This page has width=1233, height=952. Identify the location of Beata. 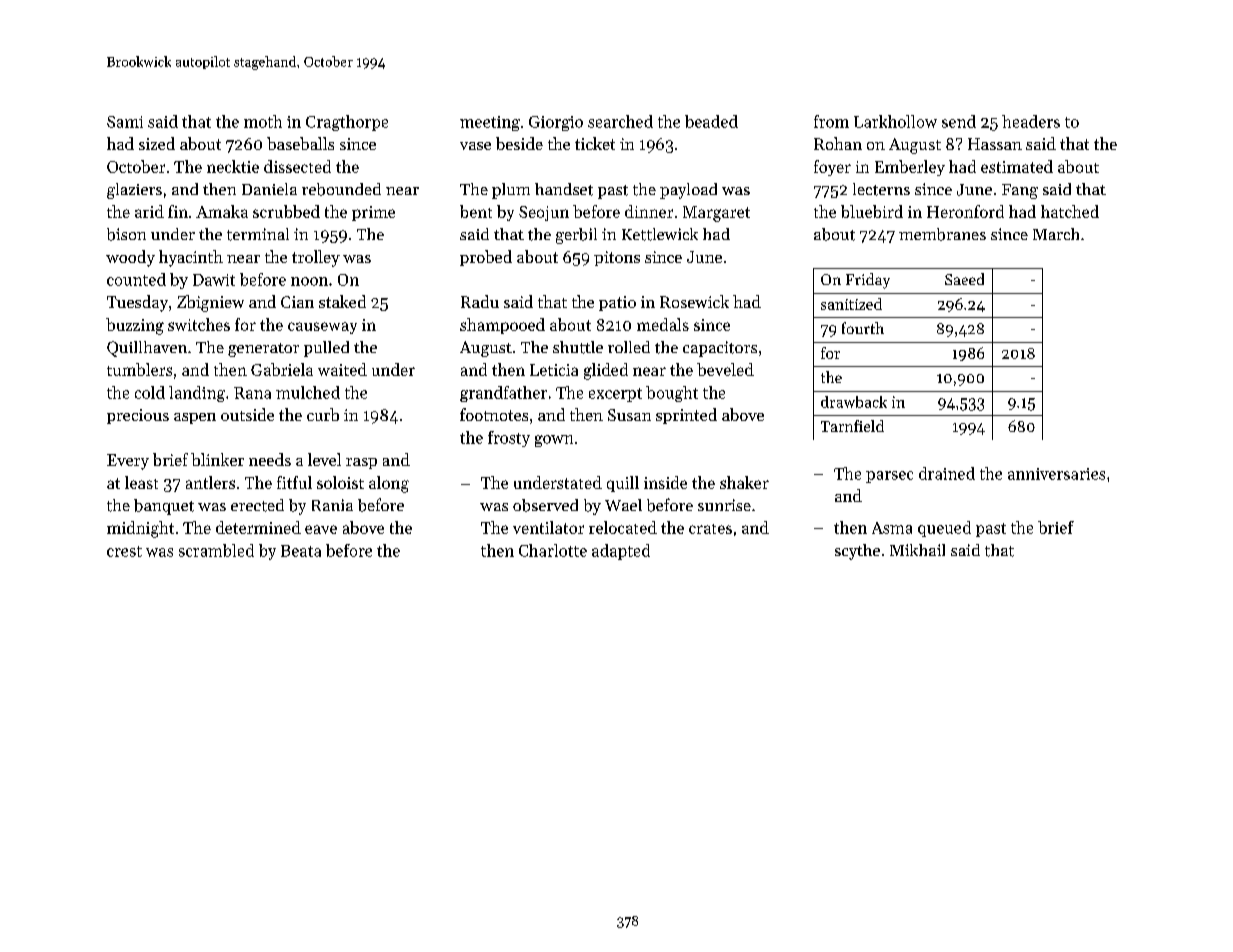
(301, 551).
